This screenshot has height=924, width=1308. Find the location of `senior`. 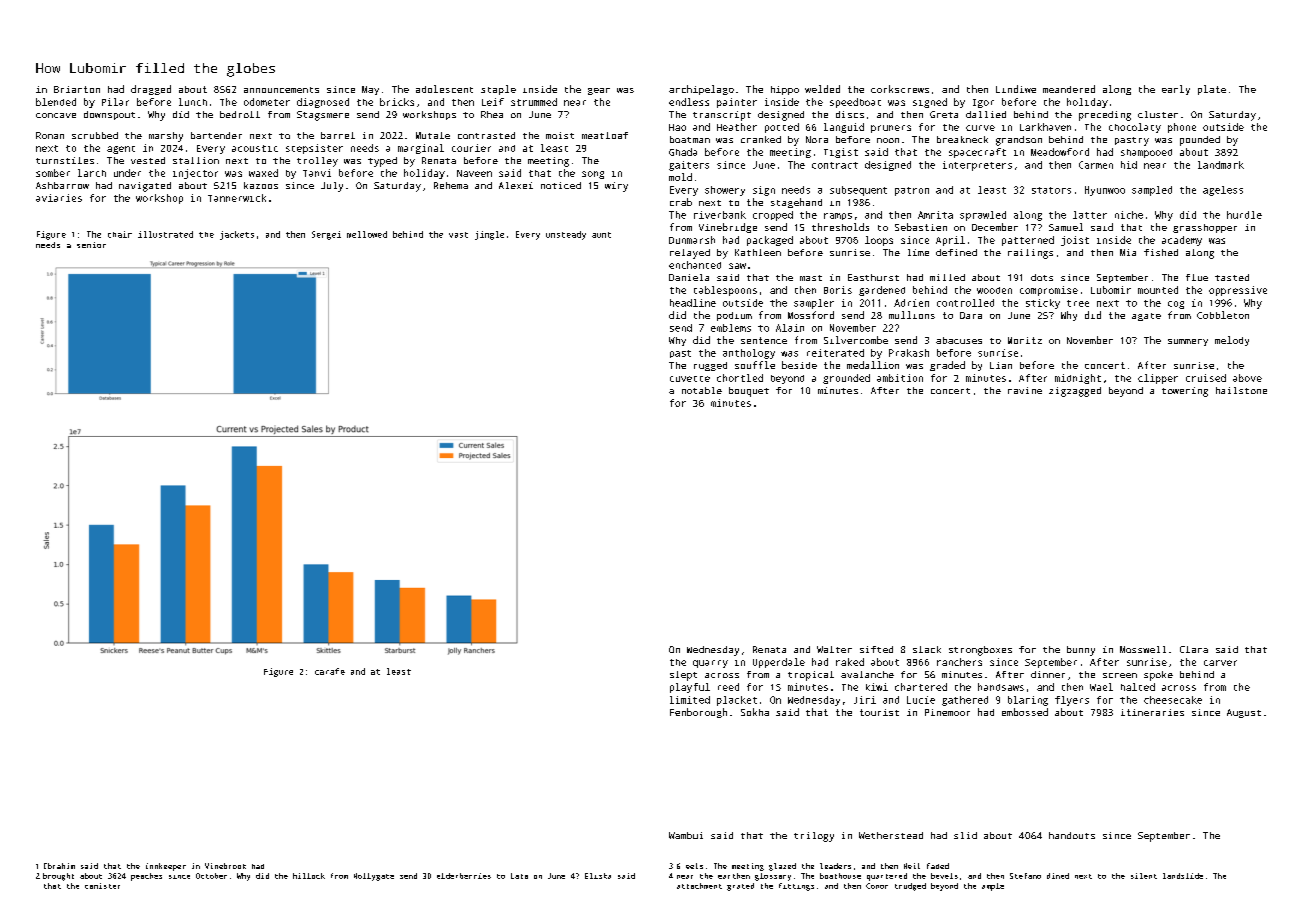

senior is located at coordinates (91, 245).
